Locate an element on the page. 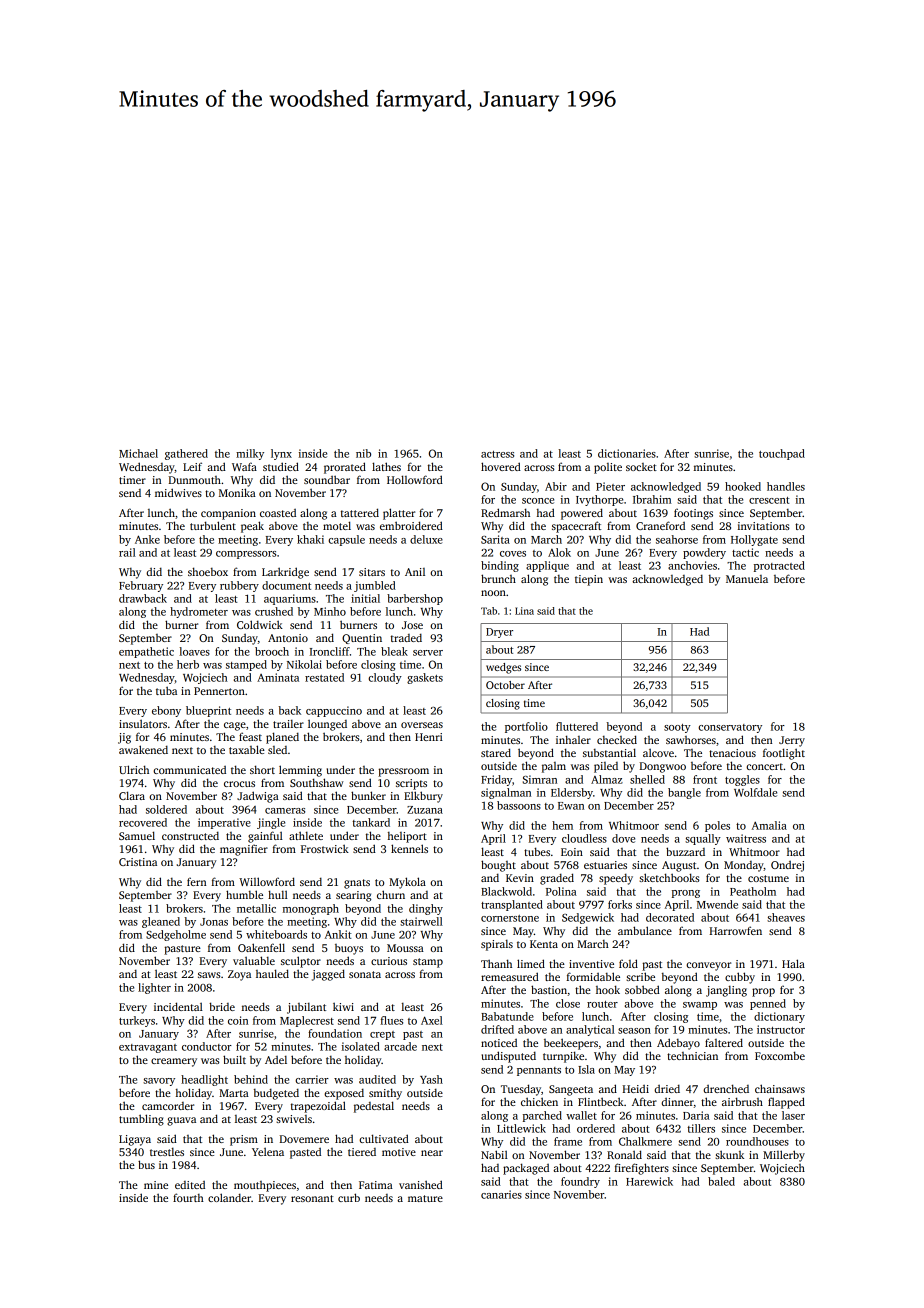  Wolfdale is located at coordinates (755, 792).
